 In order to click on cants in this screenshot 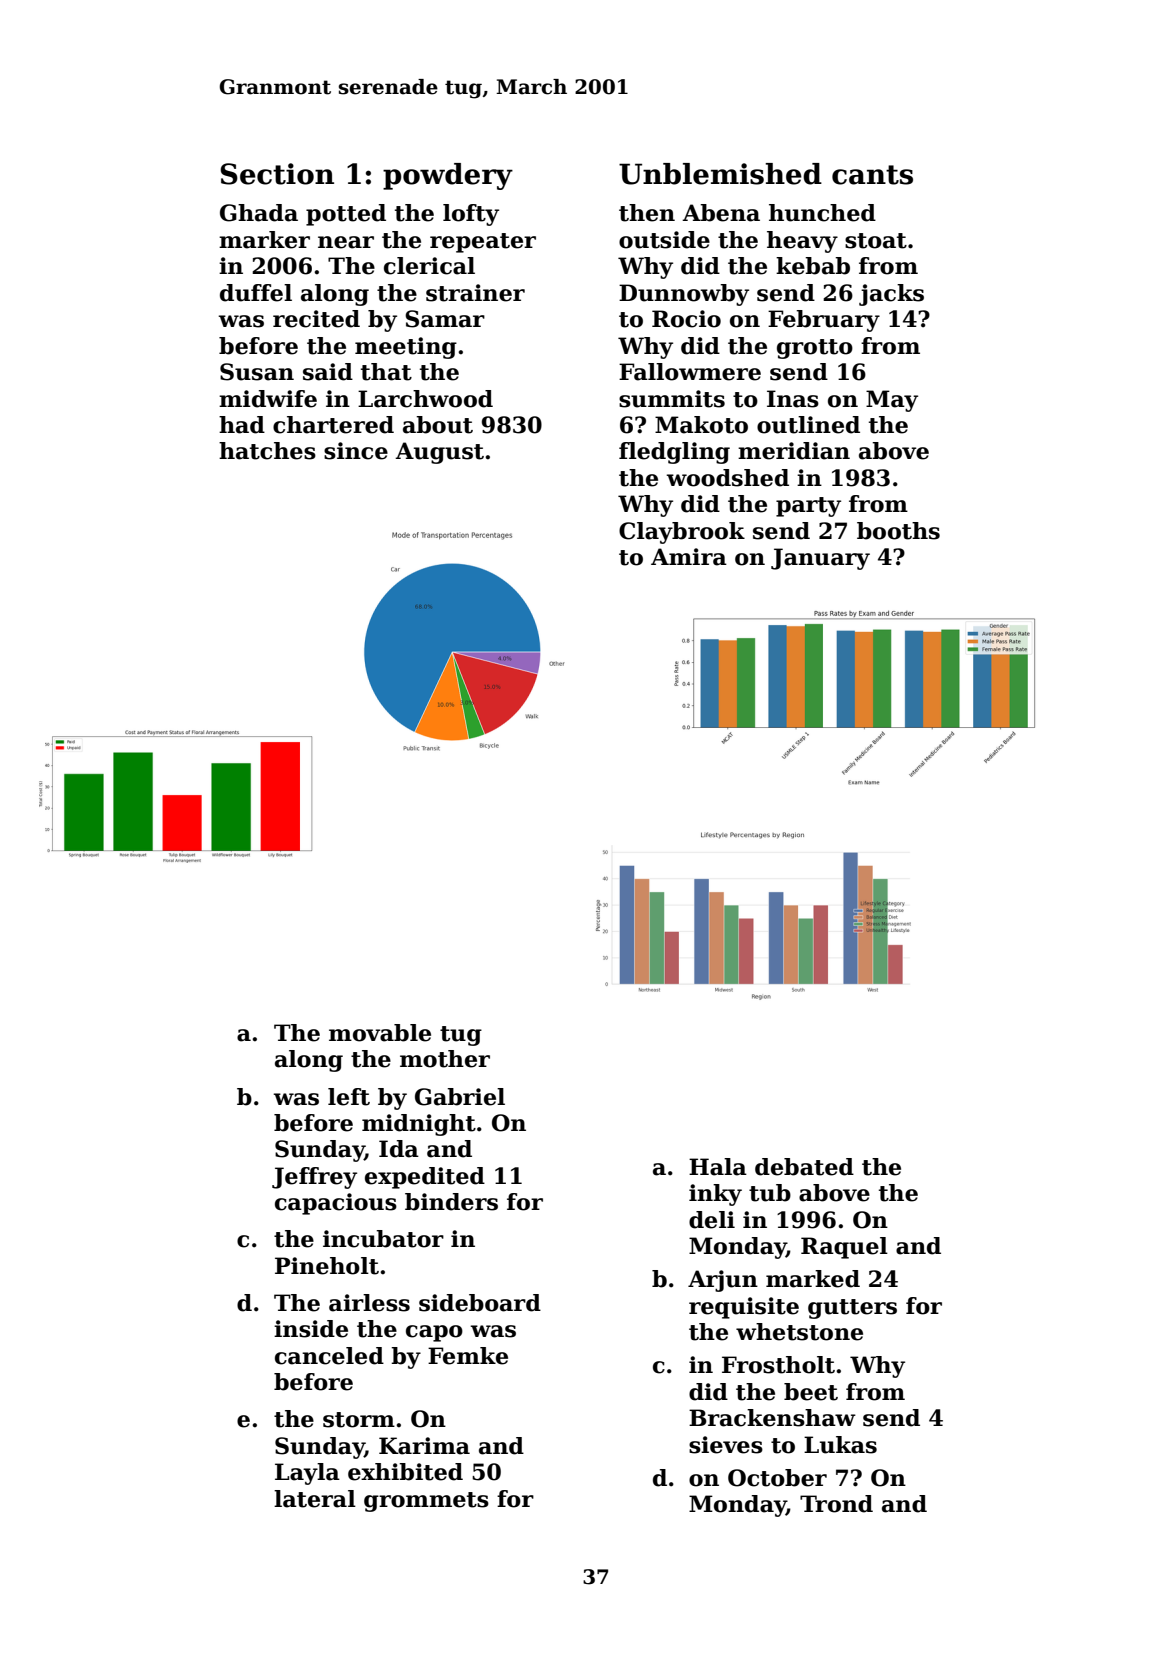, I will do `click(872, 175)`.
